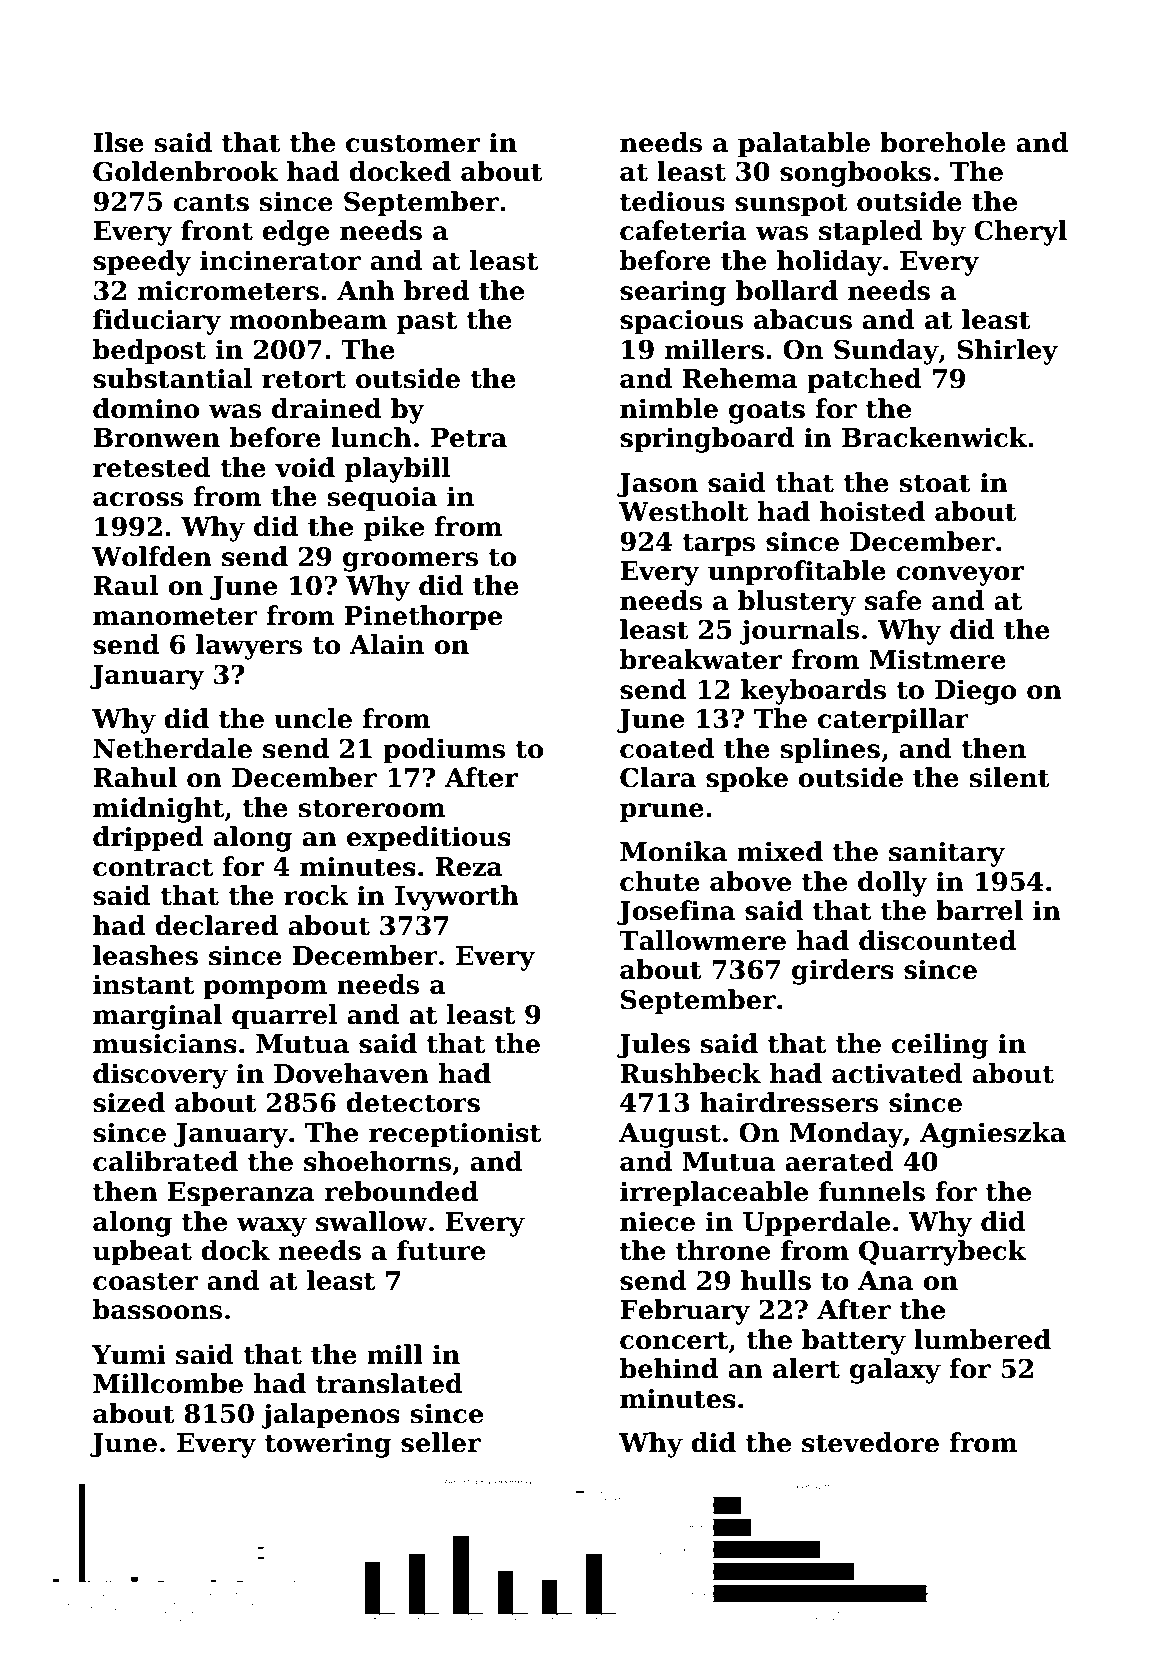 The height and width of the document is (1654, 1165). I want to click on customer, so click(413, 143).
